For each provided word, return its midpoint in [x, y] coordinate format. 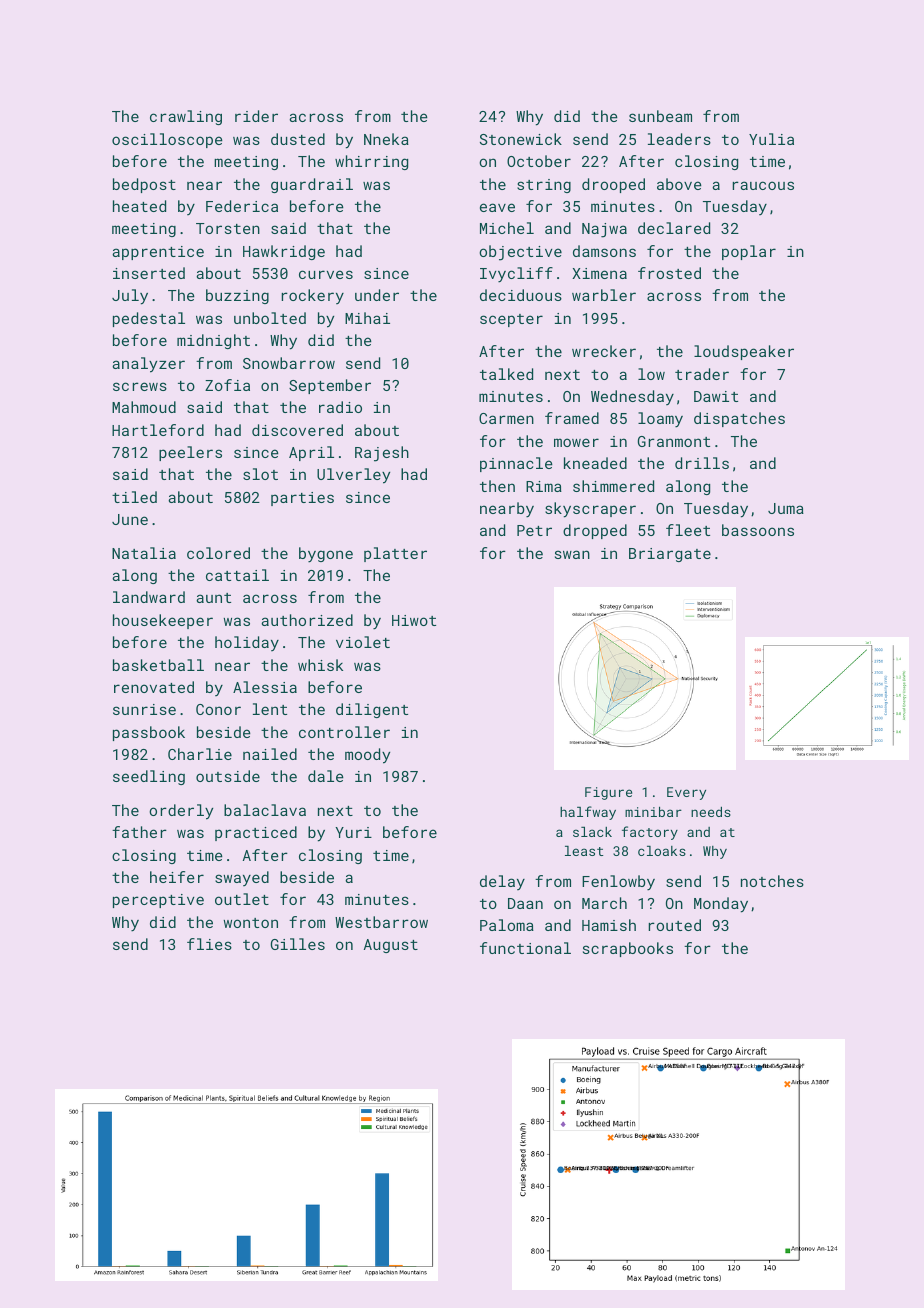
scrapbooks [628, 949]
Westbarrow [381, 922]
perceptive [158, 901]
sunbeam [660, 116]
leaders [679, 139]
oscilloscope [167, 140]
